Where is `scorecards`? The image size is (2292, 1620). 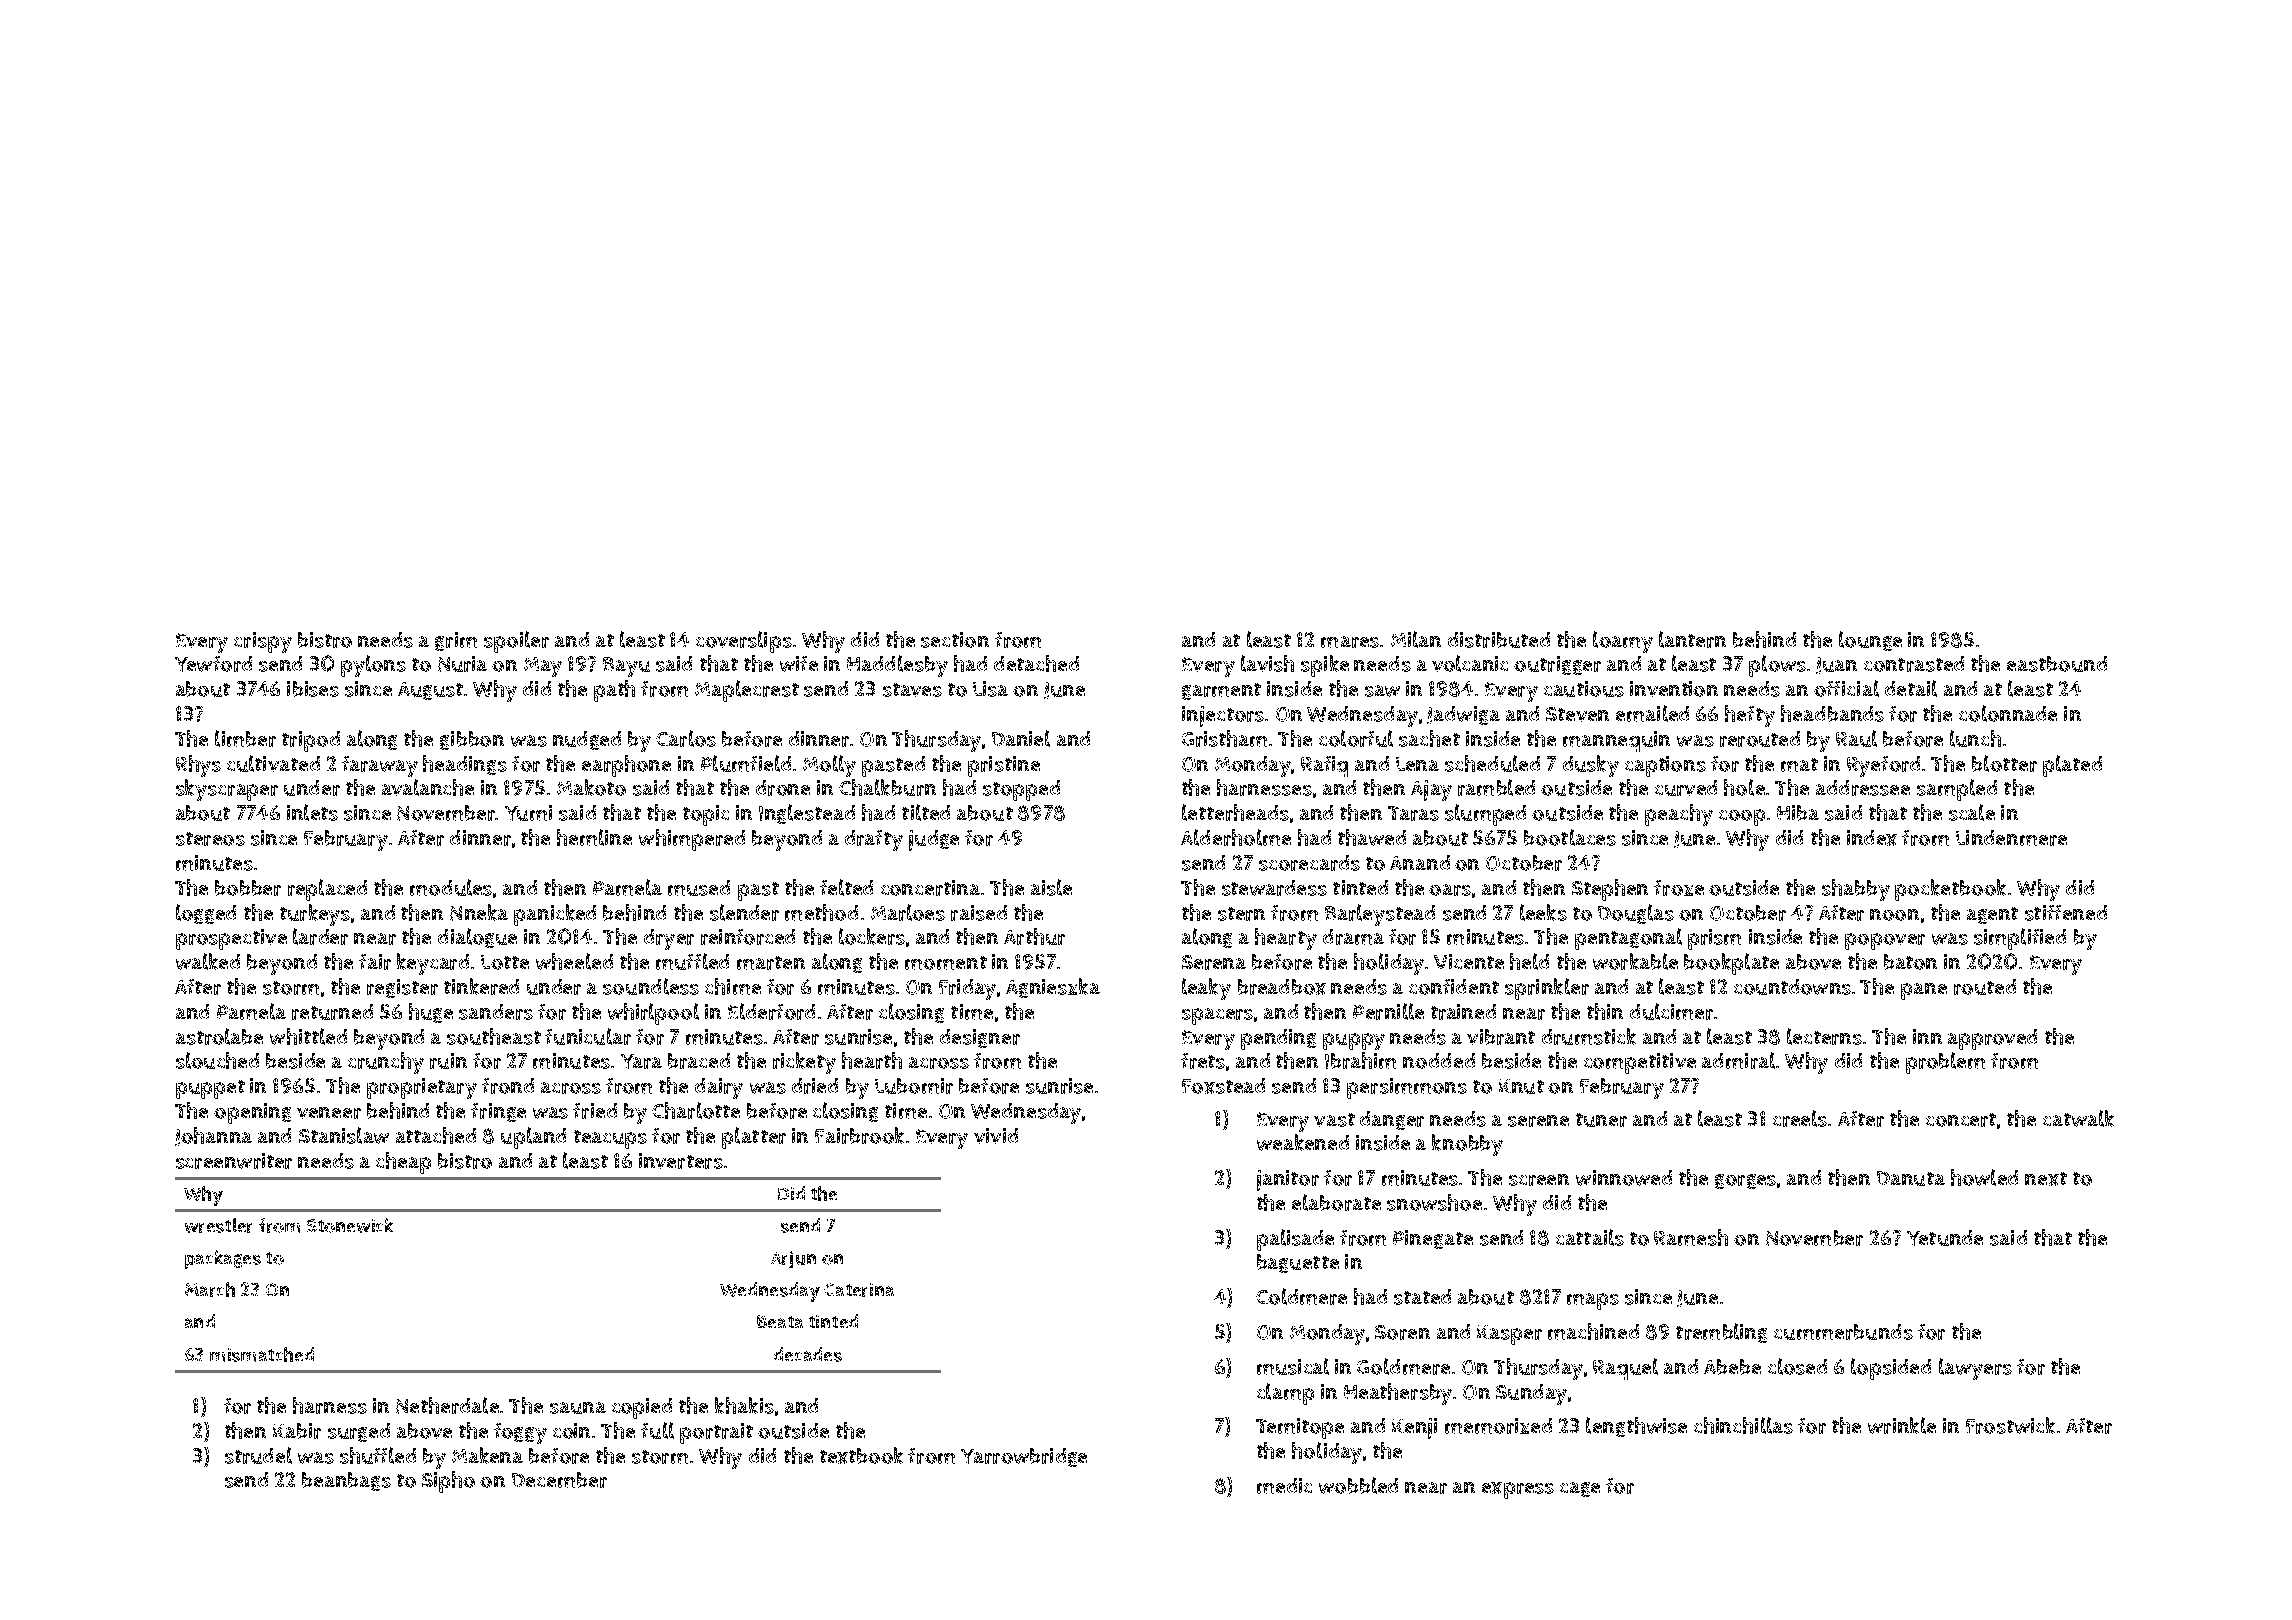
scorecards is located at coordinates (1309, 863).
